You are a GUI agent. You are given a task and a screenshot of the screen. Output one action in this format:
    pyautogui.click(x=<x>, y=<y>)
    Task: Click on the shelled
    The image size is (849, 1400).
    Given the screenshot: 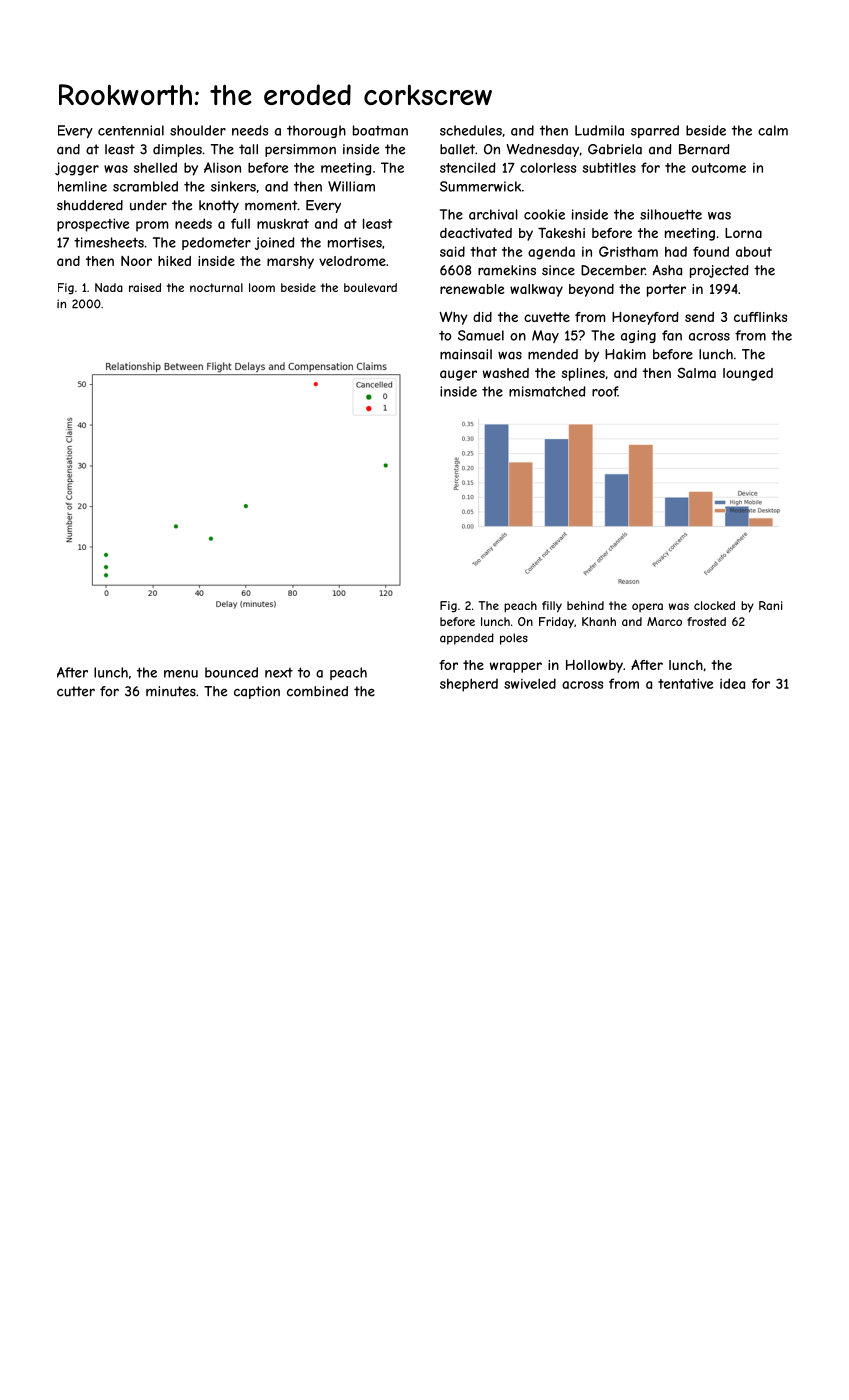 What is the action you would take?
    pyautogui.click(x=155, y=167)
